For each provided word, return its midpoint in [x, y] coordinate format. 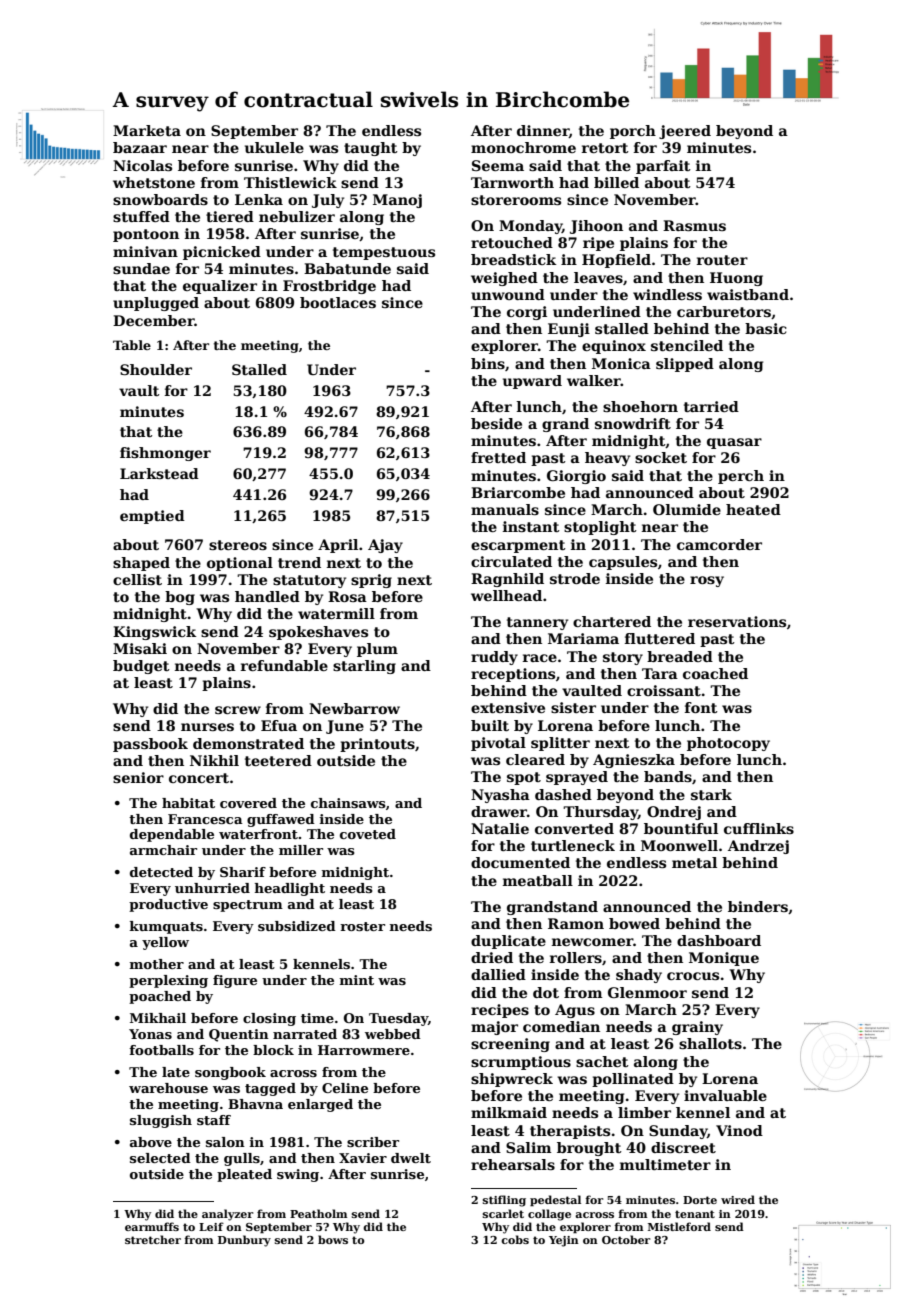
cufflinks [759, 828]
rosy [707, 581]
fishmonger [165, 454]
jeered [685, 132]
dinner [543, 131]
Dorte [700, 1200]
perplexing [168, 981]
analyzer [228, 1215]
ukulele [274, 147]
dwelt [411, 1158]
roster [362, 926]
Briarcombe [518, 492]
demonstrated [248, 743]
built [490, 725]
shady [639, 976]
